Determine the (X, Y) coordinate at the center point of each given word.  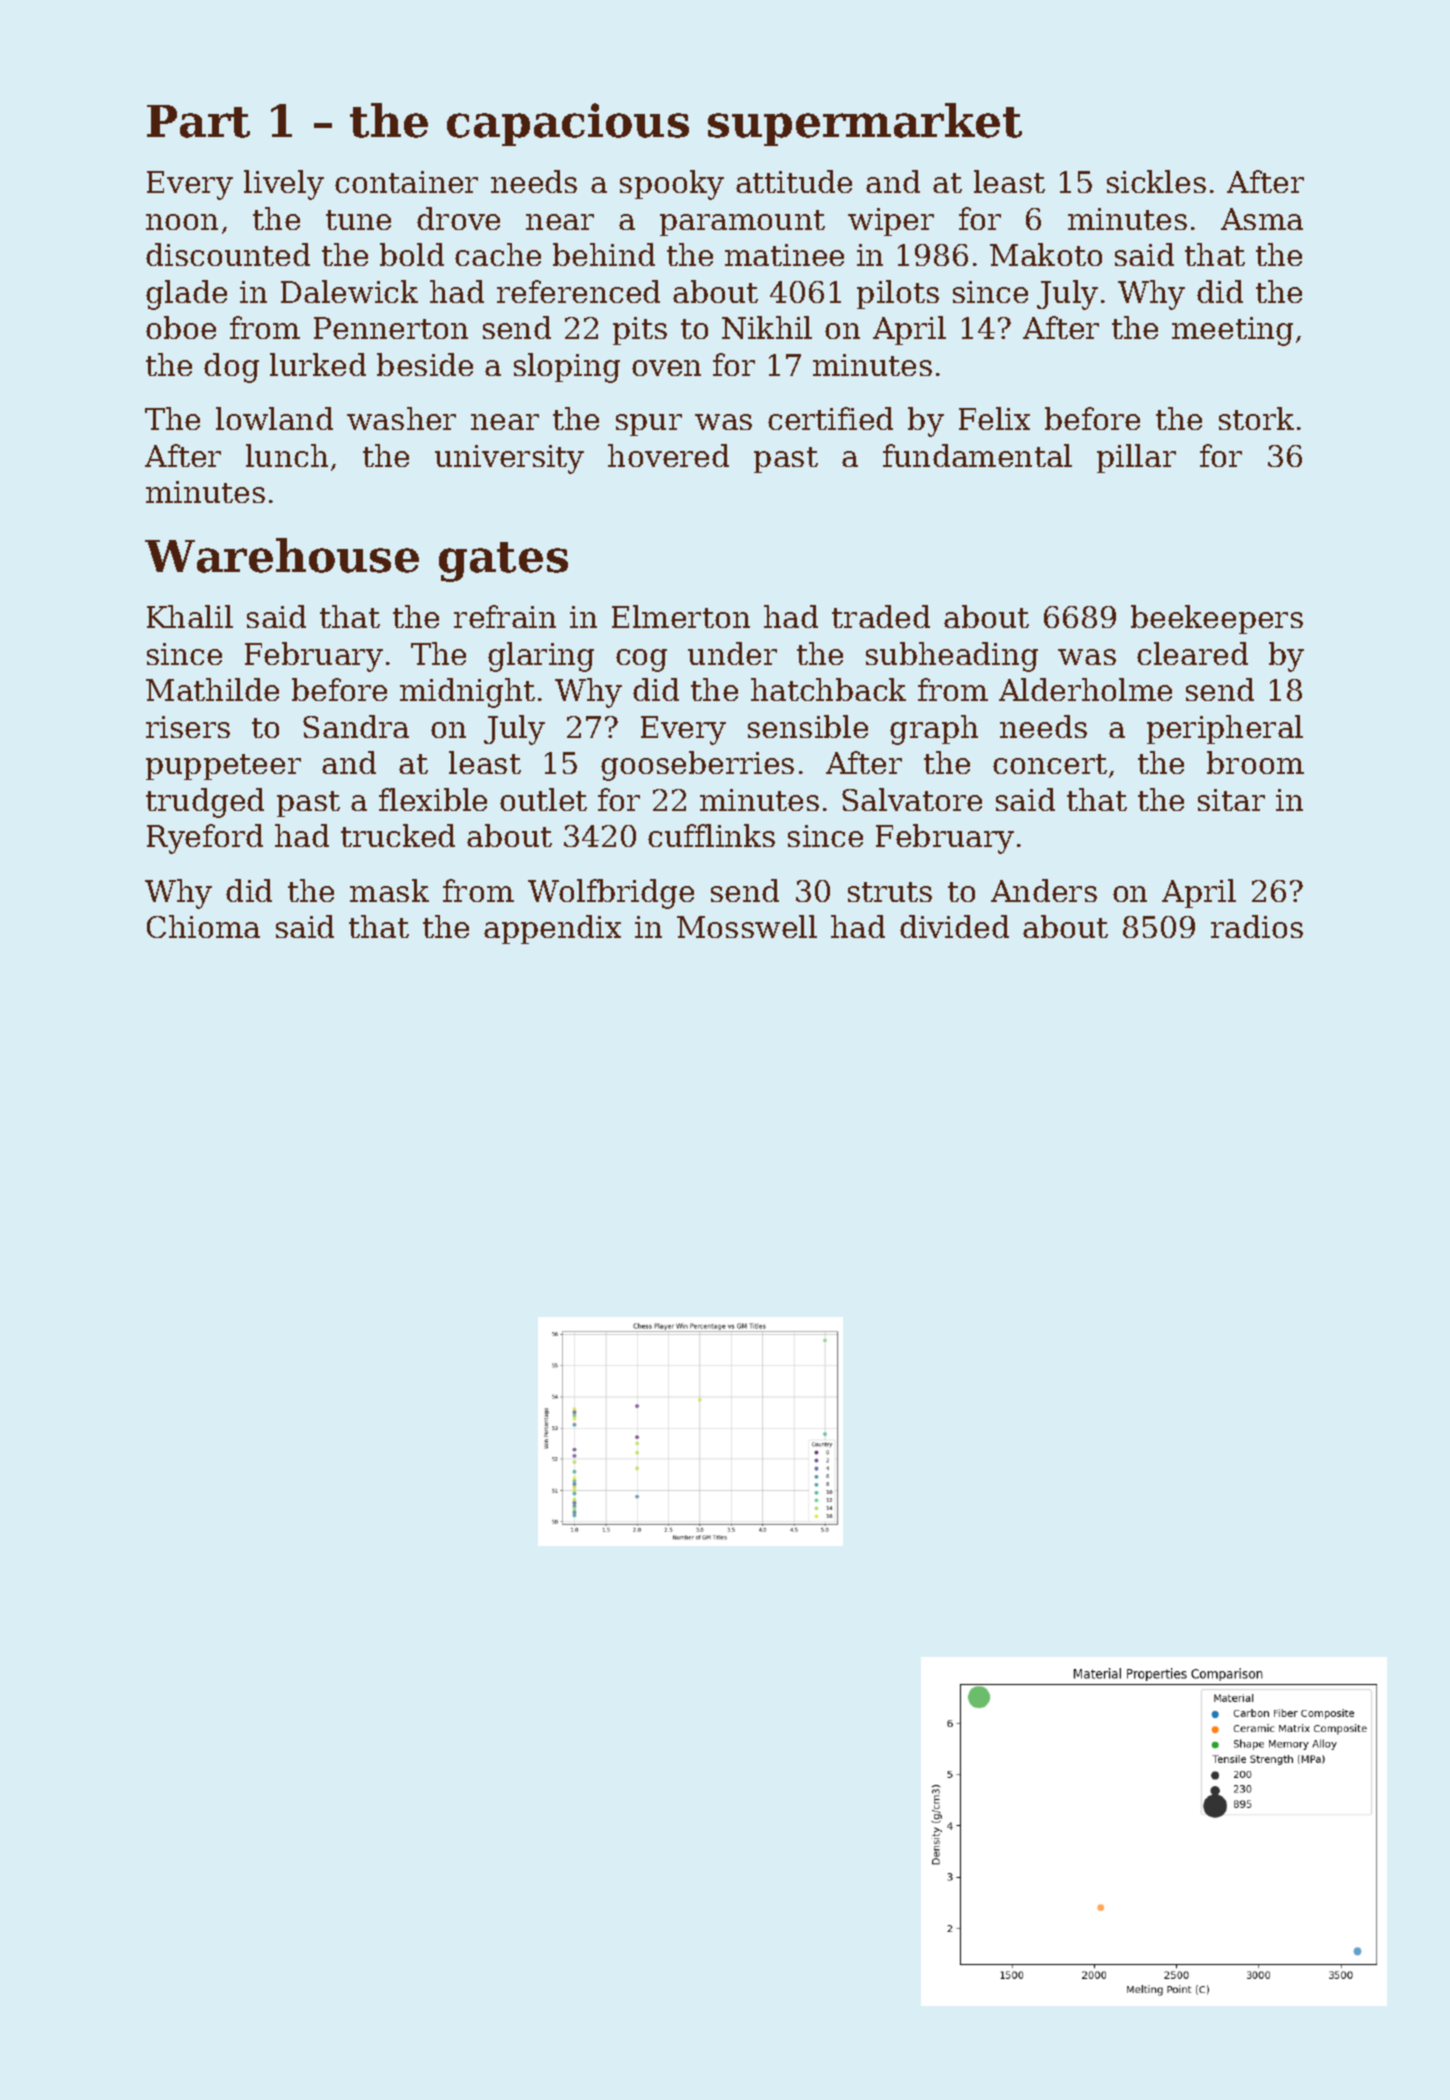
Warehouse (282, 555)
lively (284, 185)
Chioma (203, 926)
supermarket (865, 124)
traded (881, 616)
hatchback (828, 689)
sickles (1156, 181)
